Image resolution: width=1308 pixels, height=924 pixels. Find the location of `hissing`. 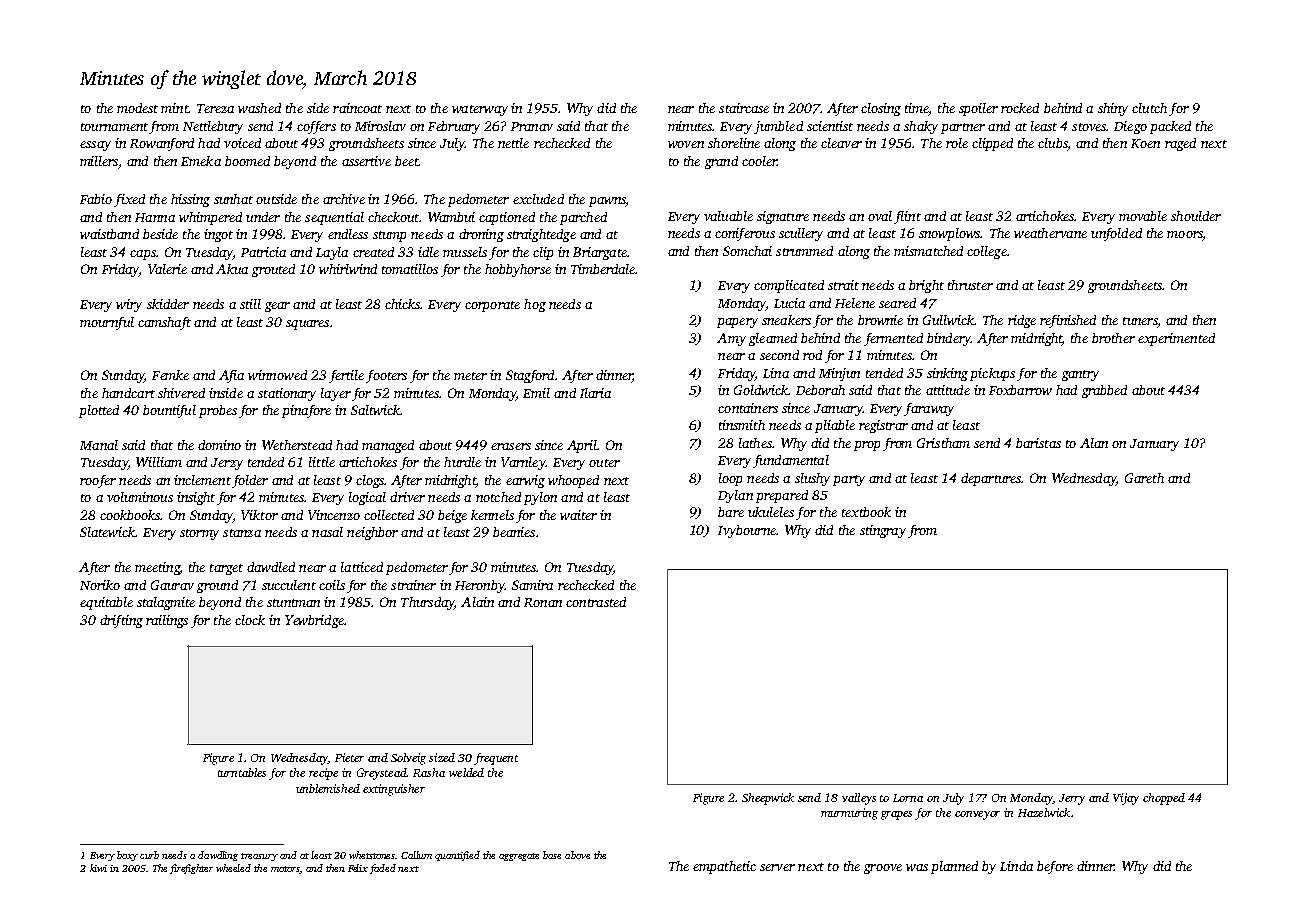

hissing is located at coordinates (190, 200).
